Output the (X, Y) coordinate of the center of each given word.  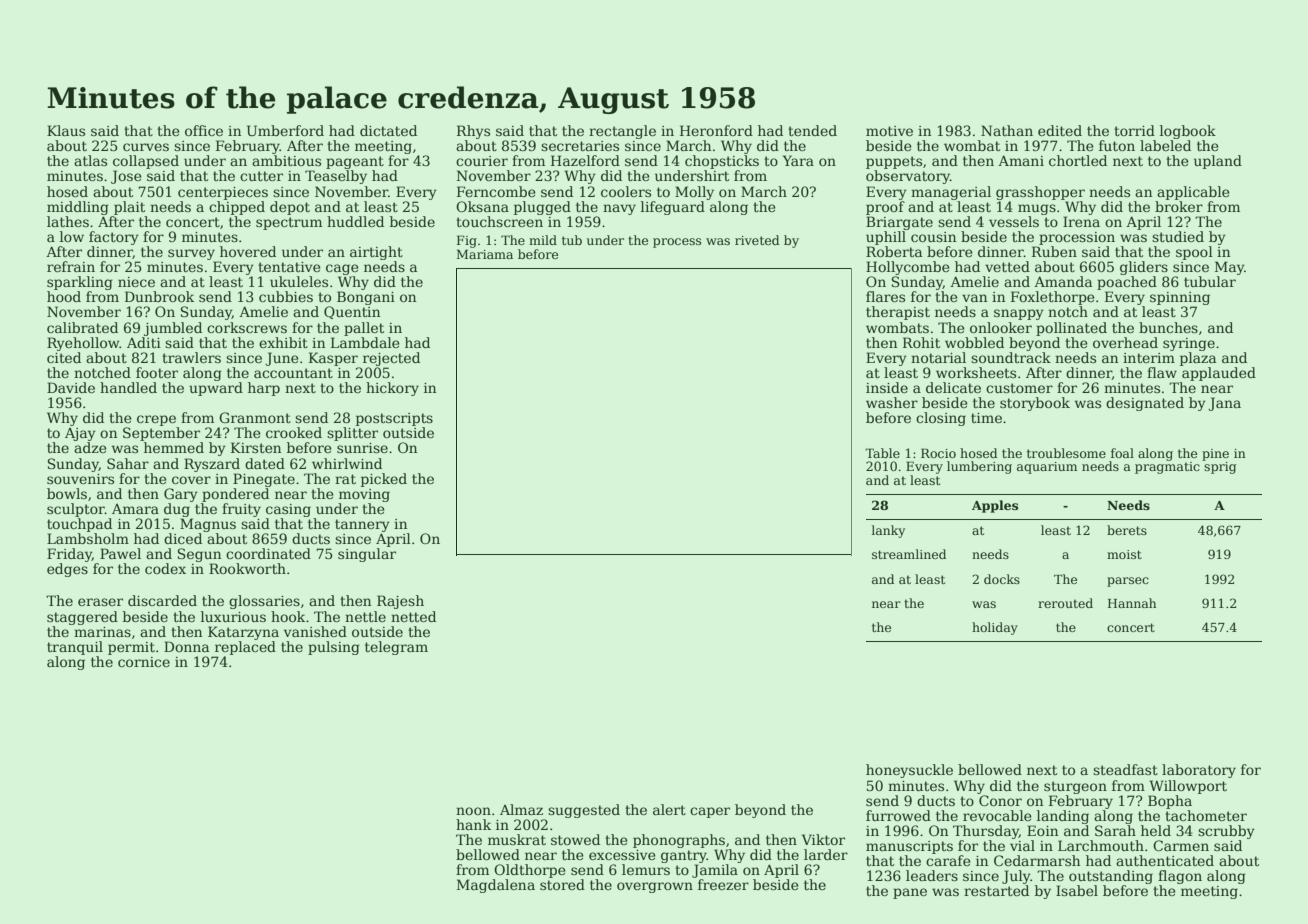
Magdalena (496, 886)
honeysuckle (909, 771)
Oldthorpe (530, 871)
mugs (1037, 209)
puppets (894, 162)
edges (67, 570)
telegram (396, 648)
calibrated (82, 327)
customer (1019, 388)
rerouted (1065, 603)
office (204, 130)
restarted (996, 890)
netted (413, 616)
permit (131, 648)
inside (887, 387)
